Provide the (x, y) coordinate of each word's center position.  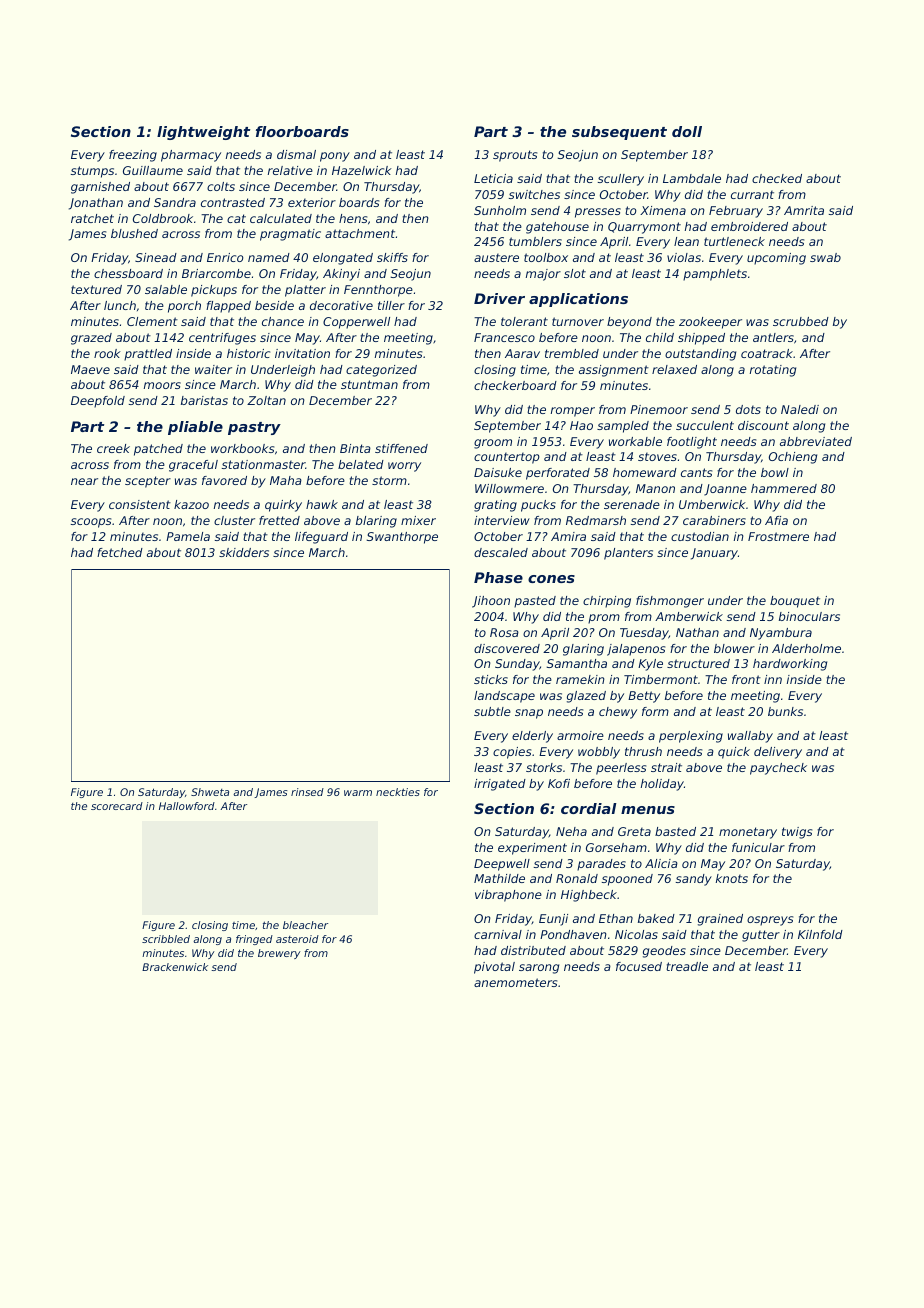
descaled (501, 552)
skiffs (392, 257)
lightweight (203, 133)
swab (825, 257)
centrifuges (222, 339)
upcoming (776, 259)
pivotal (494, 968)
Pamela (188, 536)
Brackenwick (175, 967)
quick (734, 753)
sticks (491, 679)
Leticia (493, 178)
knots (732, 878)
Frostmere (778, 536)
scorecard (117, 806)
